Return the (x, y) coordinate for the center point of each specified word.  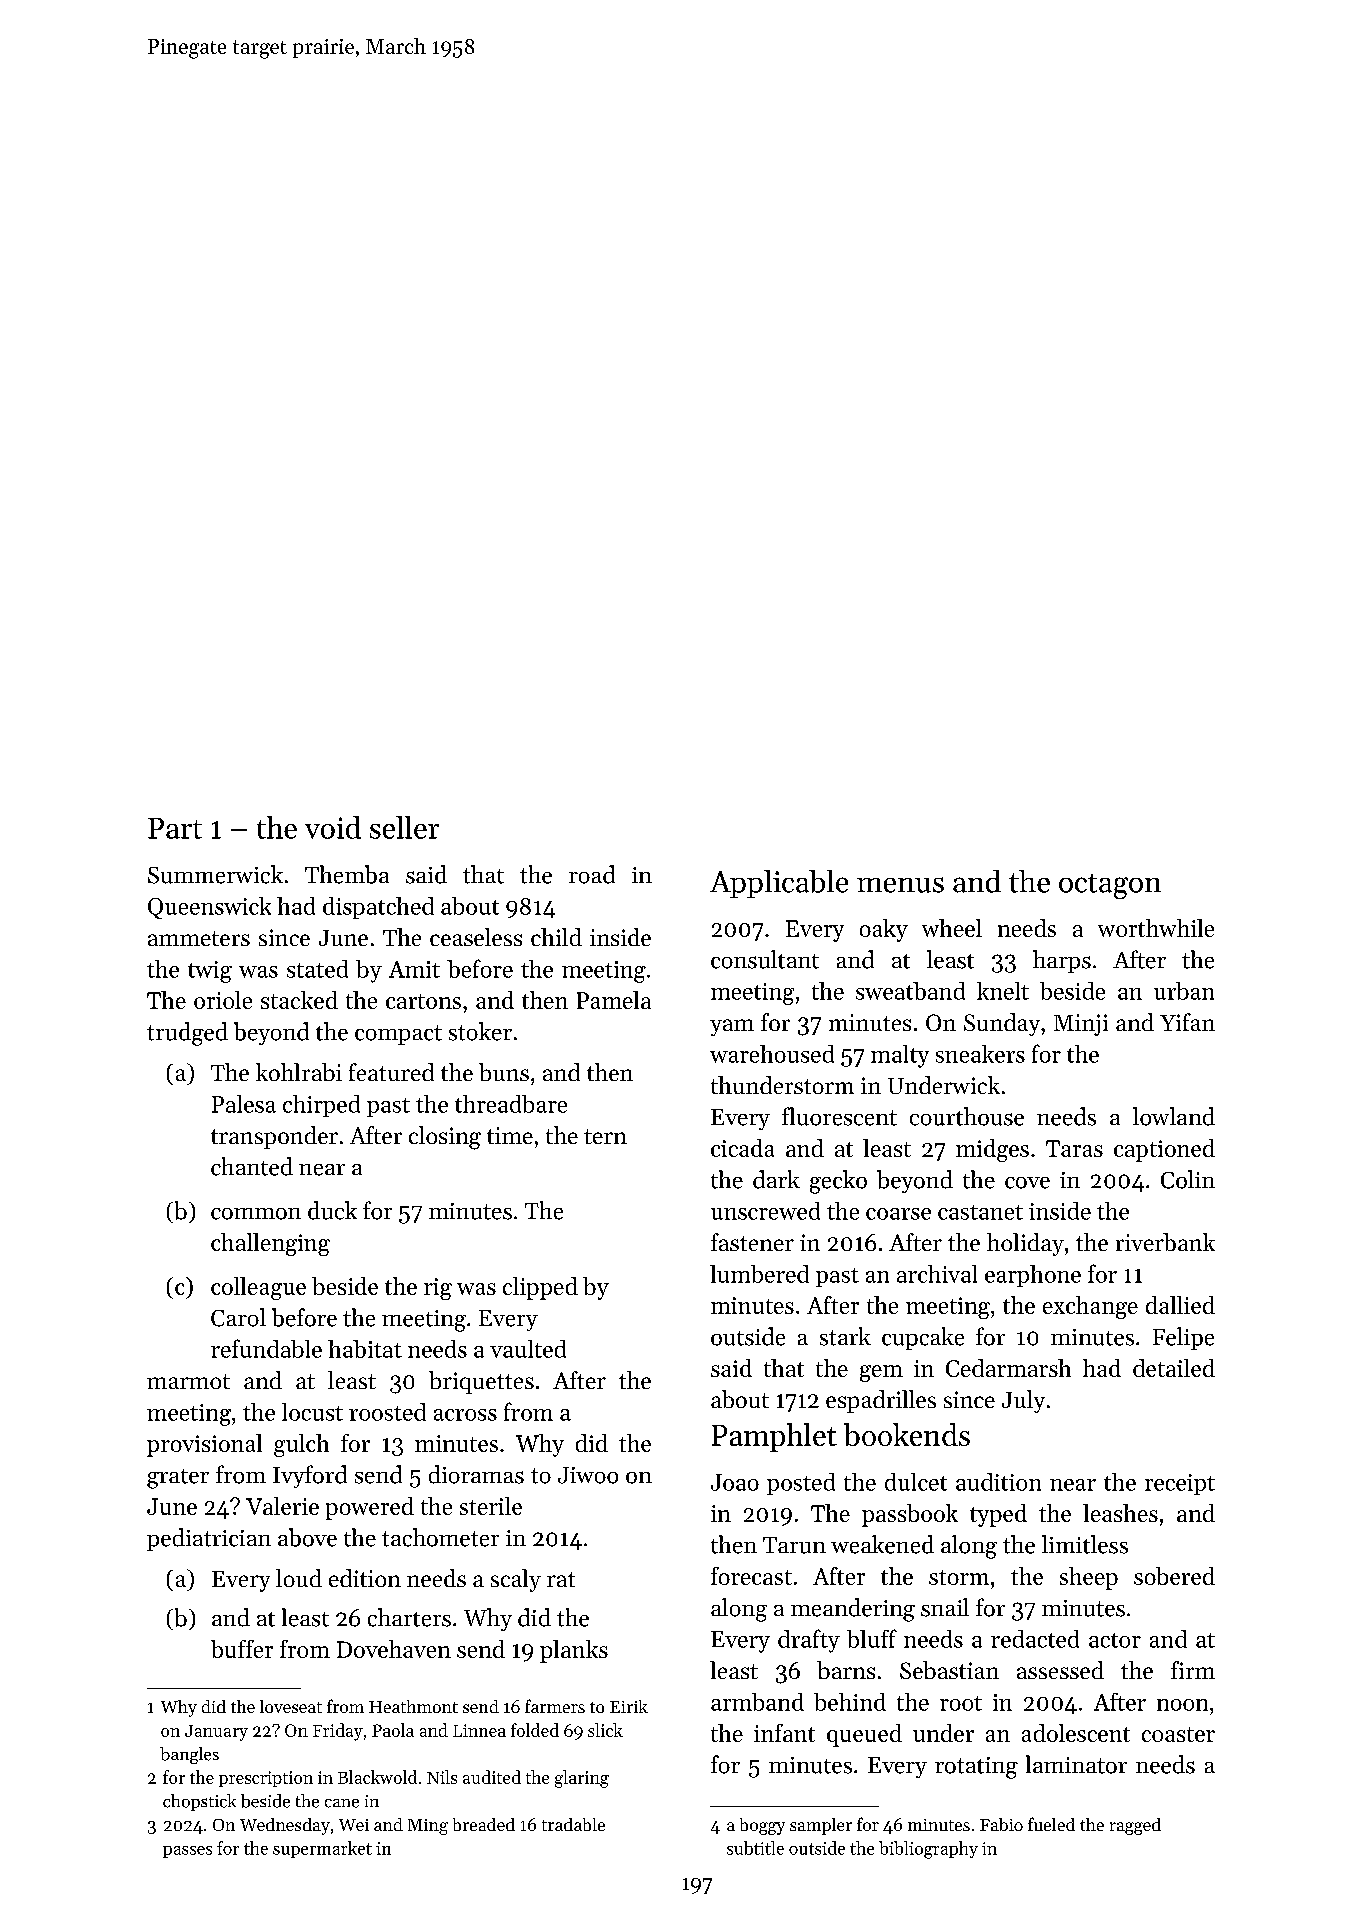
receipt (1180, 1484)
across (465, 1415)
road (592, 874)
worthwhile (1156, 928)
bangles (189, 1755)
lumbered (759, 1274)
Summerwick (215, 874)
